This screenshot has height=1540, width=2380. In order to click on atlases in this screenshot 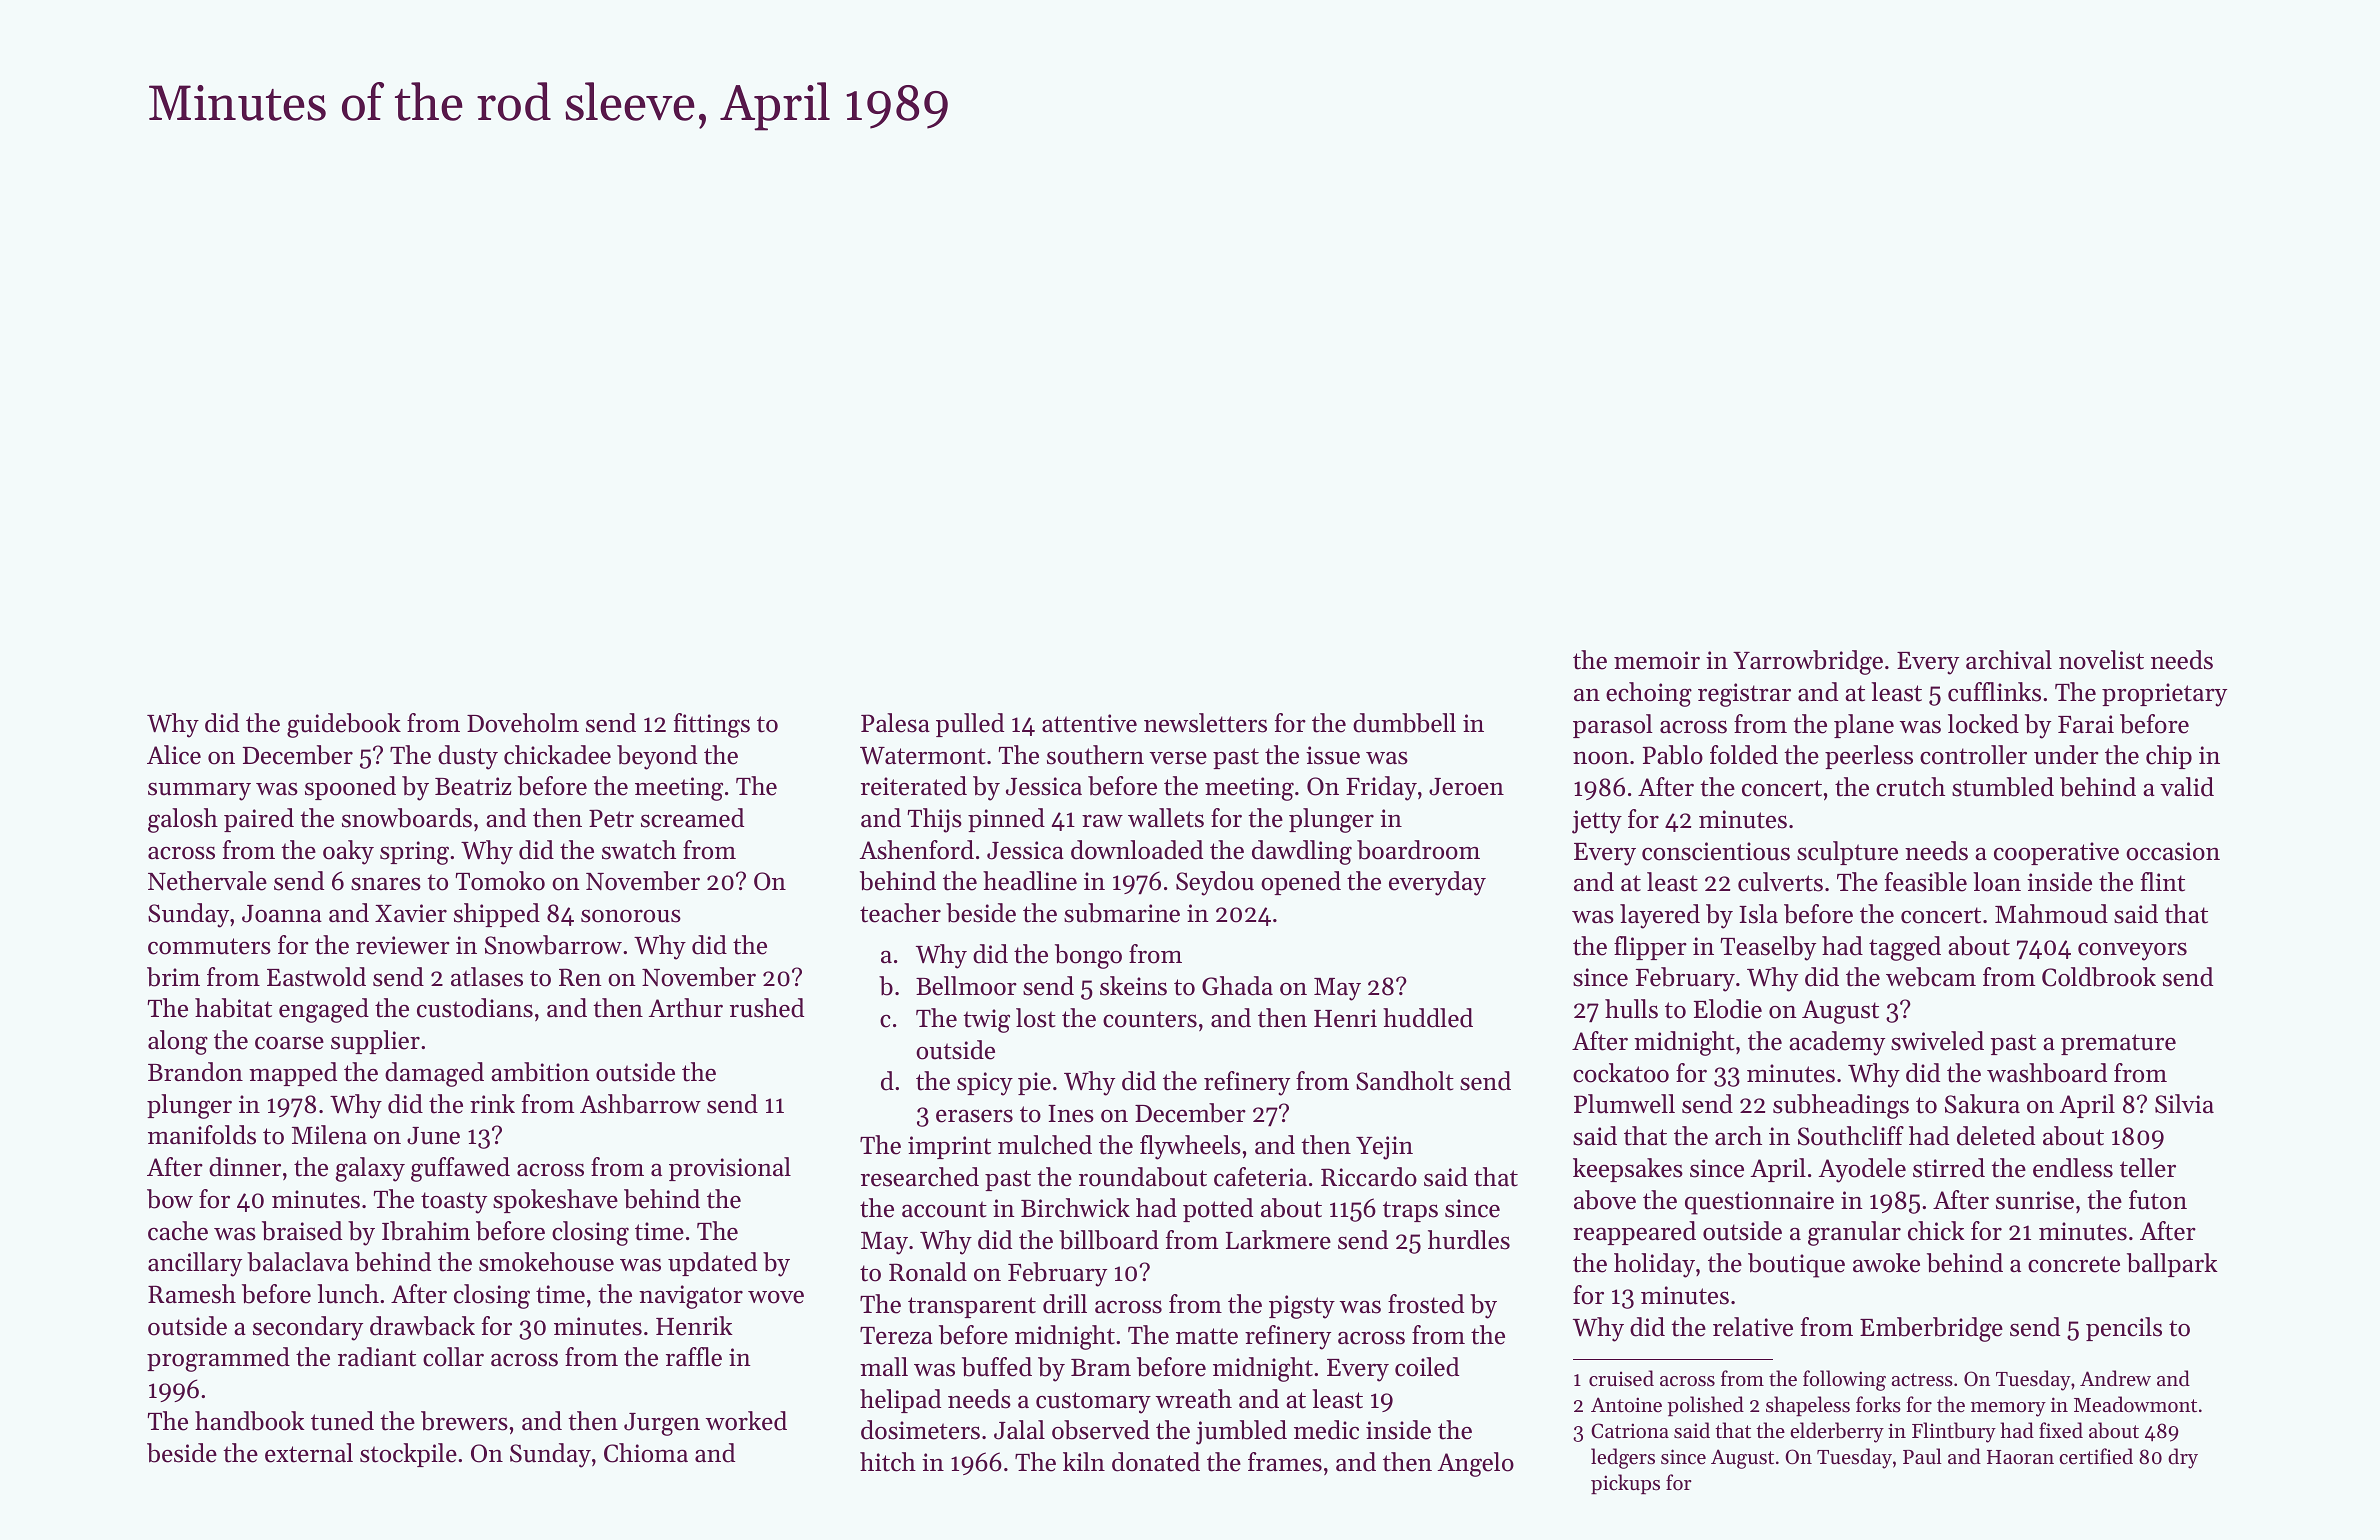, I will do `click(487, 977)`.
